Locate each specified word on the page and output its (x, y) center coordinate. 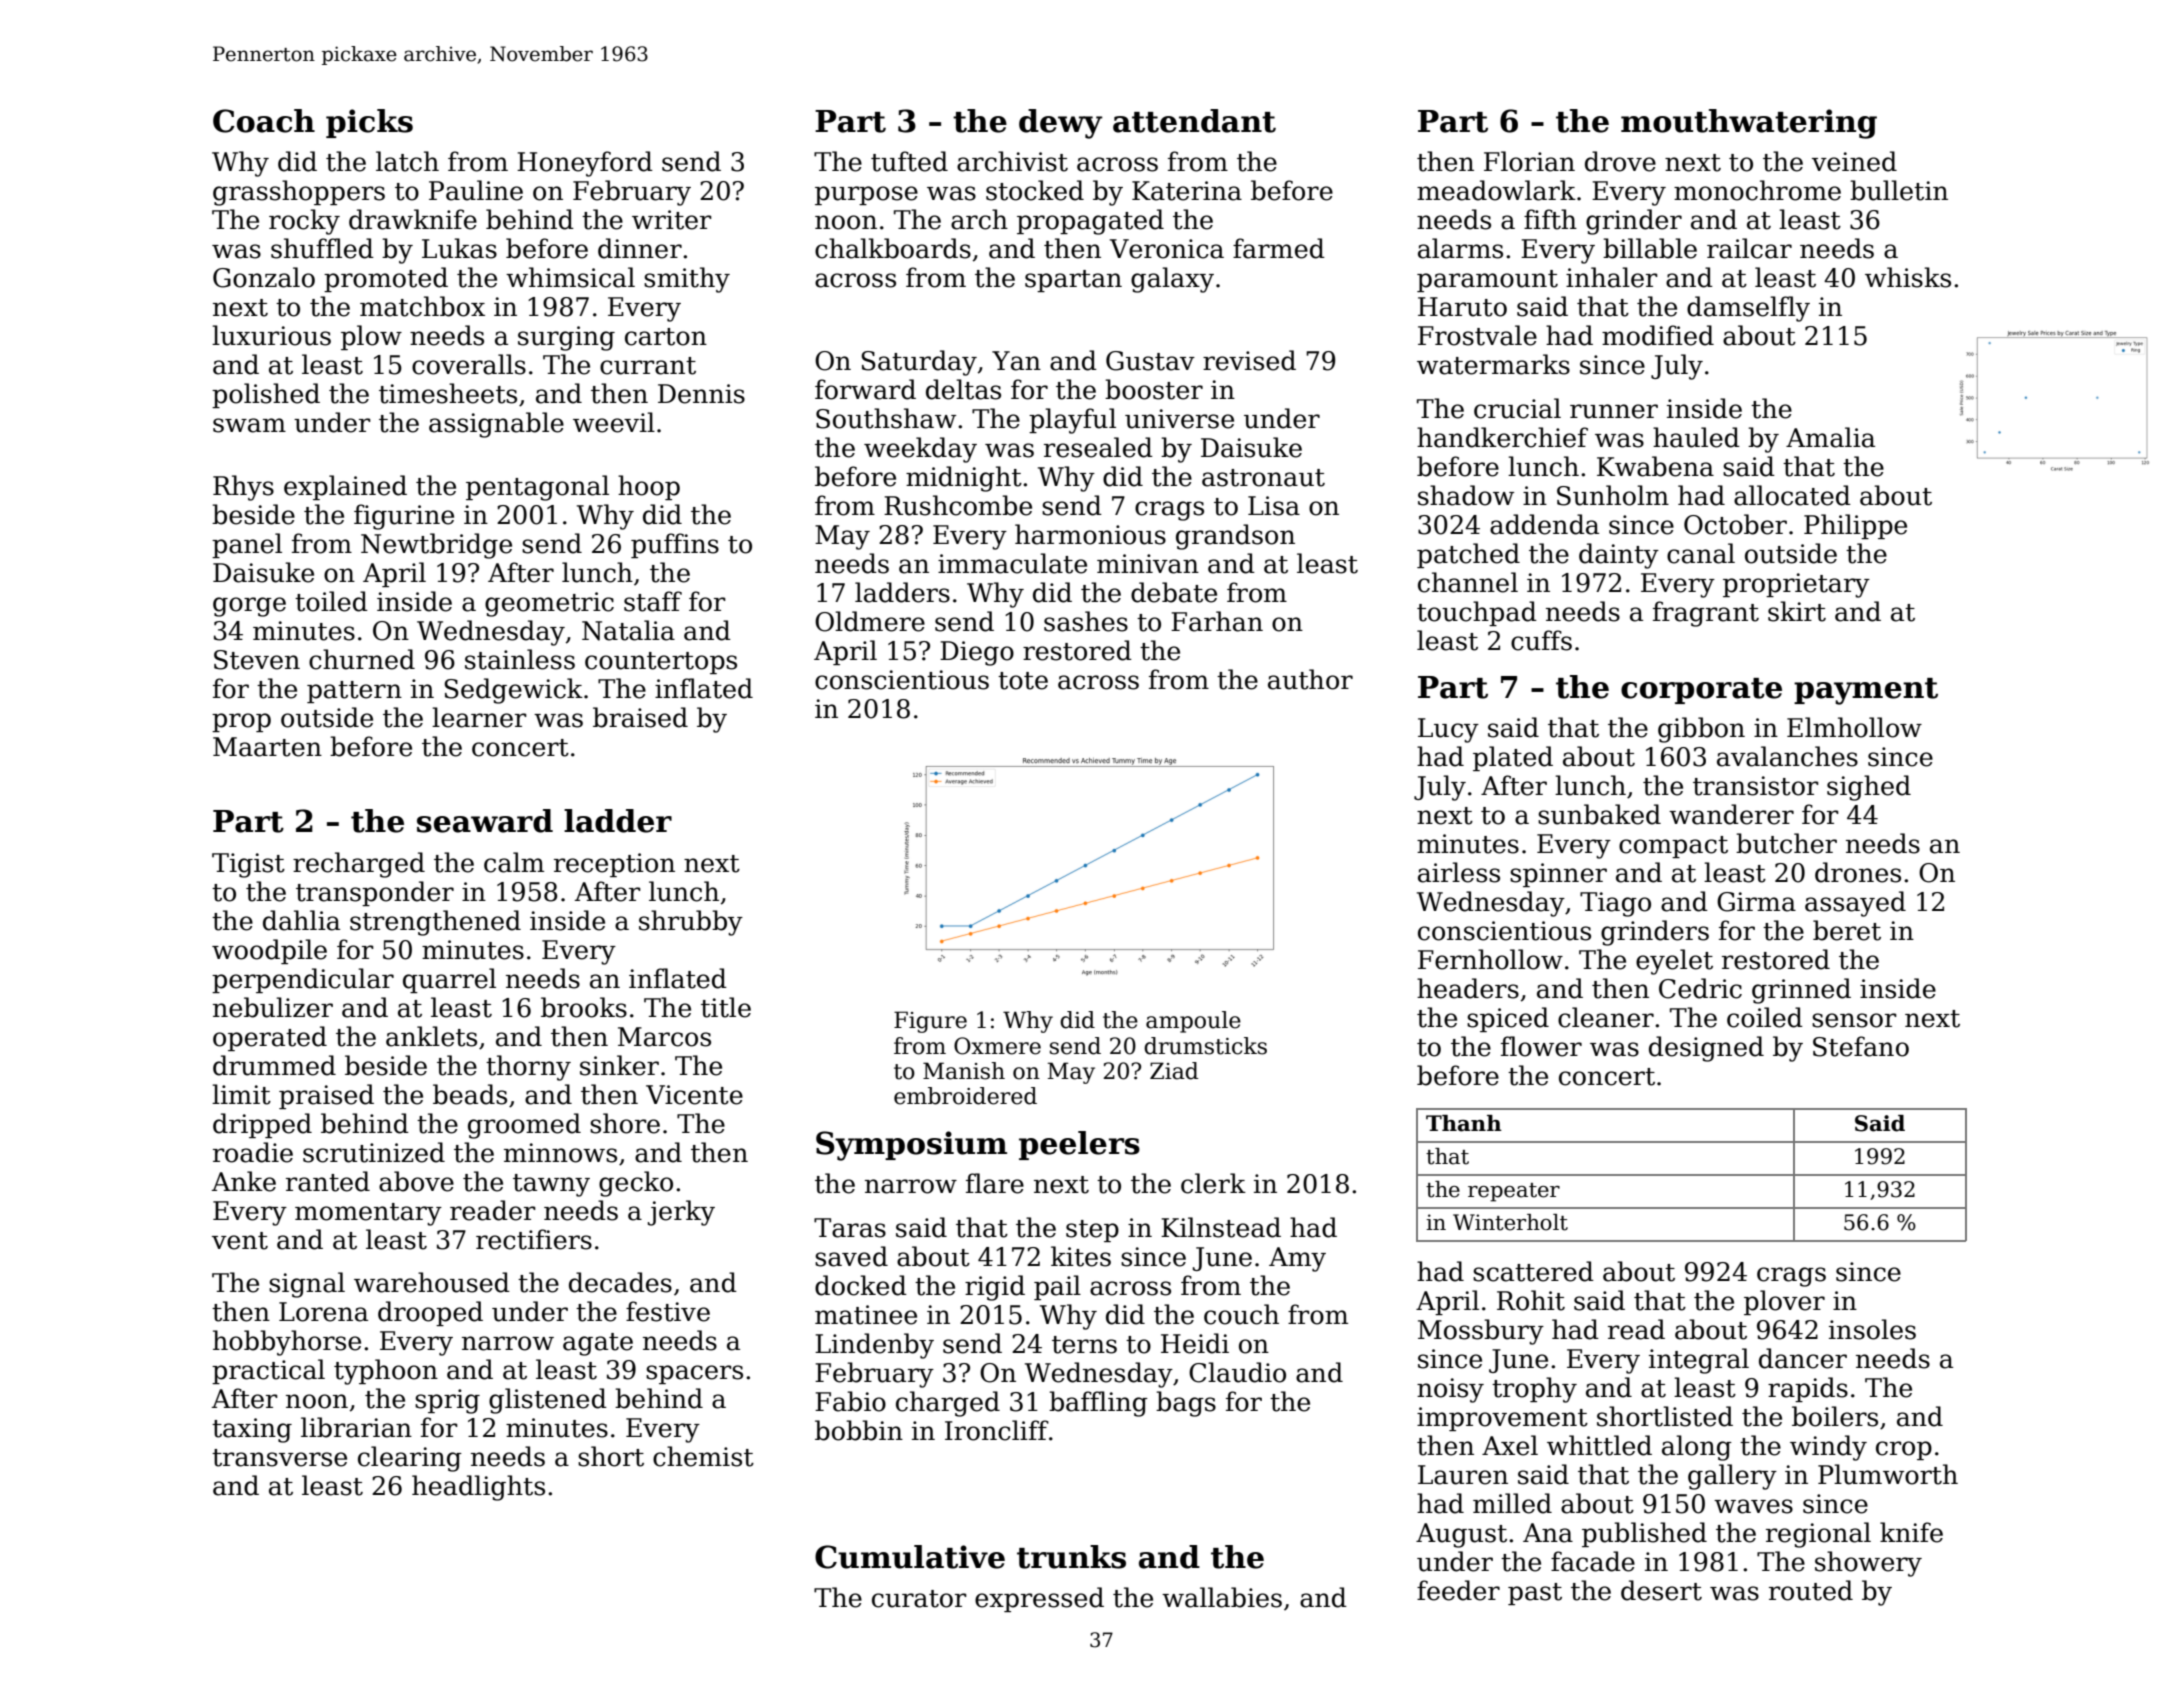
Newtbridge (436, 546)
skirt (1797, 611)
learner (479, 717)
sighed (1869, 788)
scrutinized (374, 1152)
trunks (1071, 1557)
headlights (478, 1488)
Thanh (1464, 1123)
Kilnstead (1221, 1227)
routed (1811, 1590)
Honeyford (585, 164)
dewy (1061, 124)
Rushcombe (958, 505)
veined (1854, 161)
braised (640, 717)
